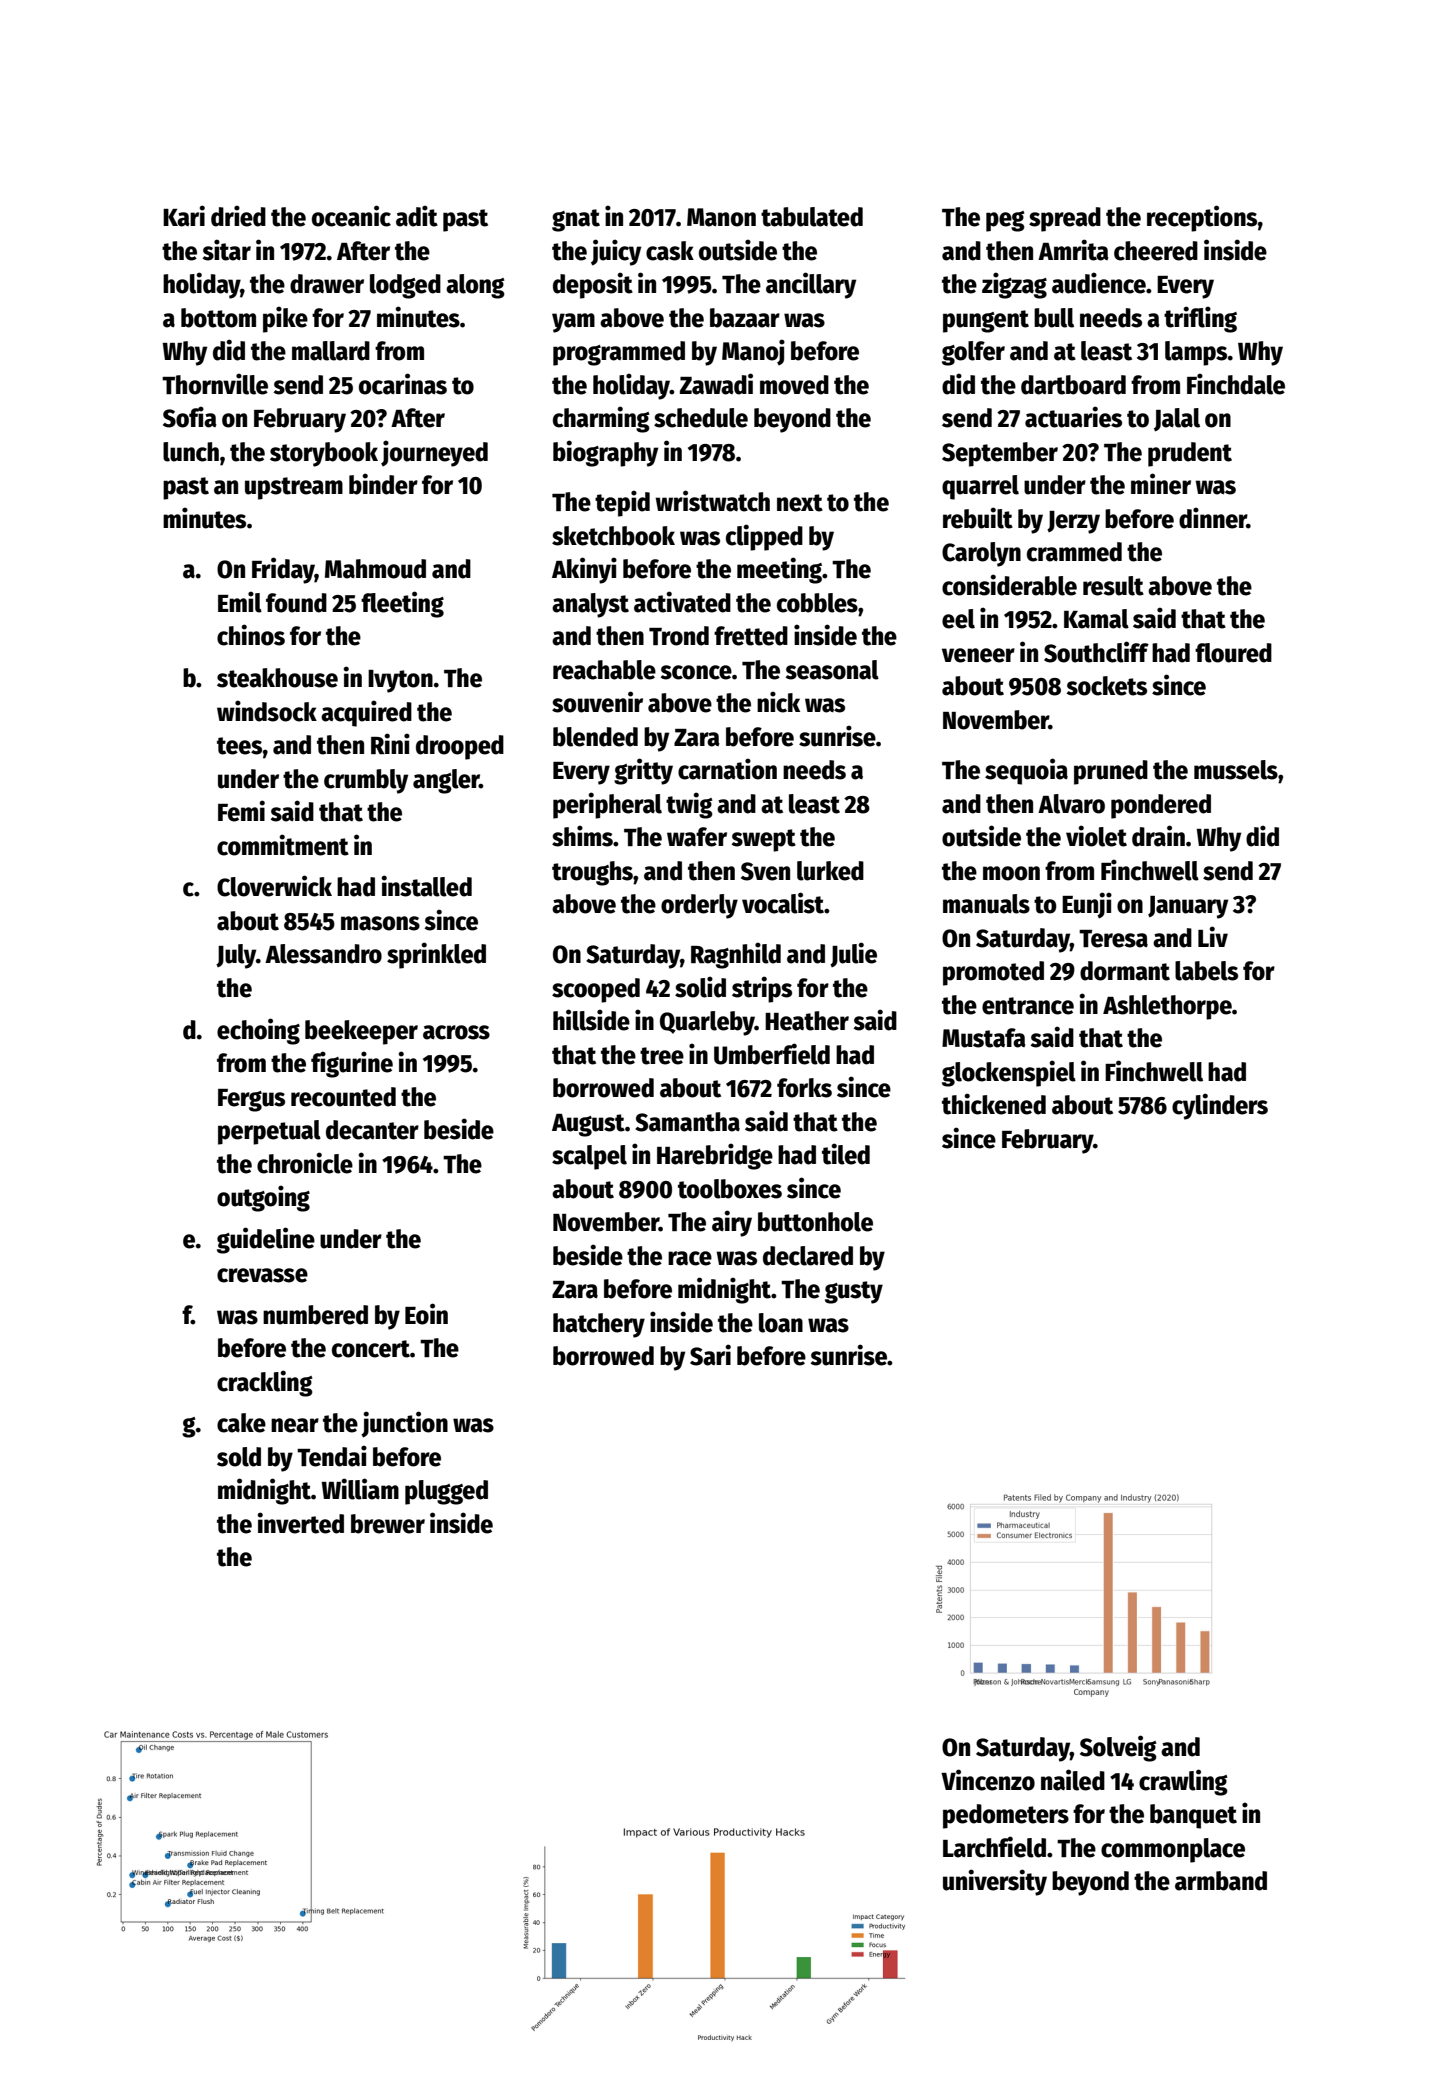 This image has width=1450, height=2100. Describe the element at coordinates (351, 216) in the image. I see `oceanic` at that location.
